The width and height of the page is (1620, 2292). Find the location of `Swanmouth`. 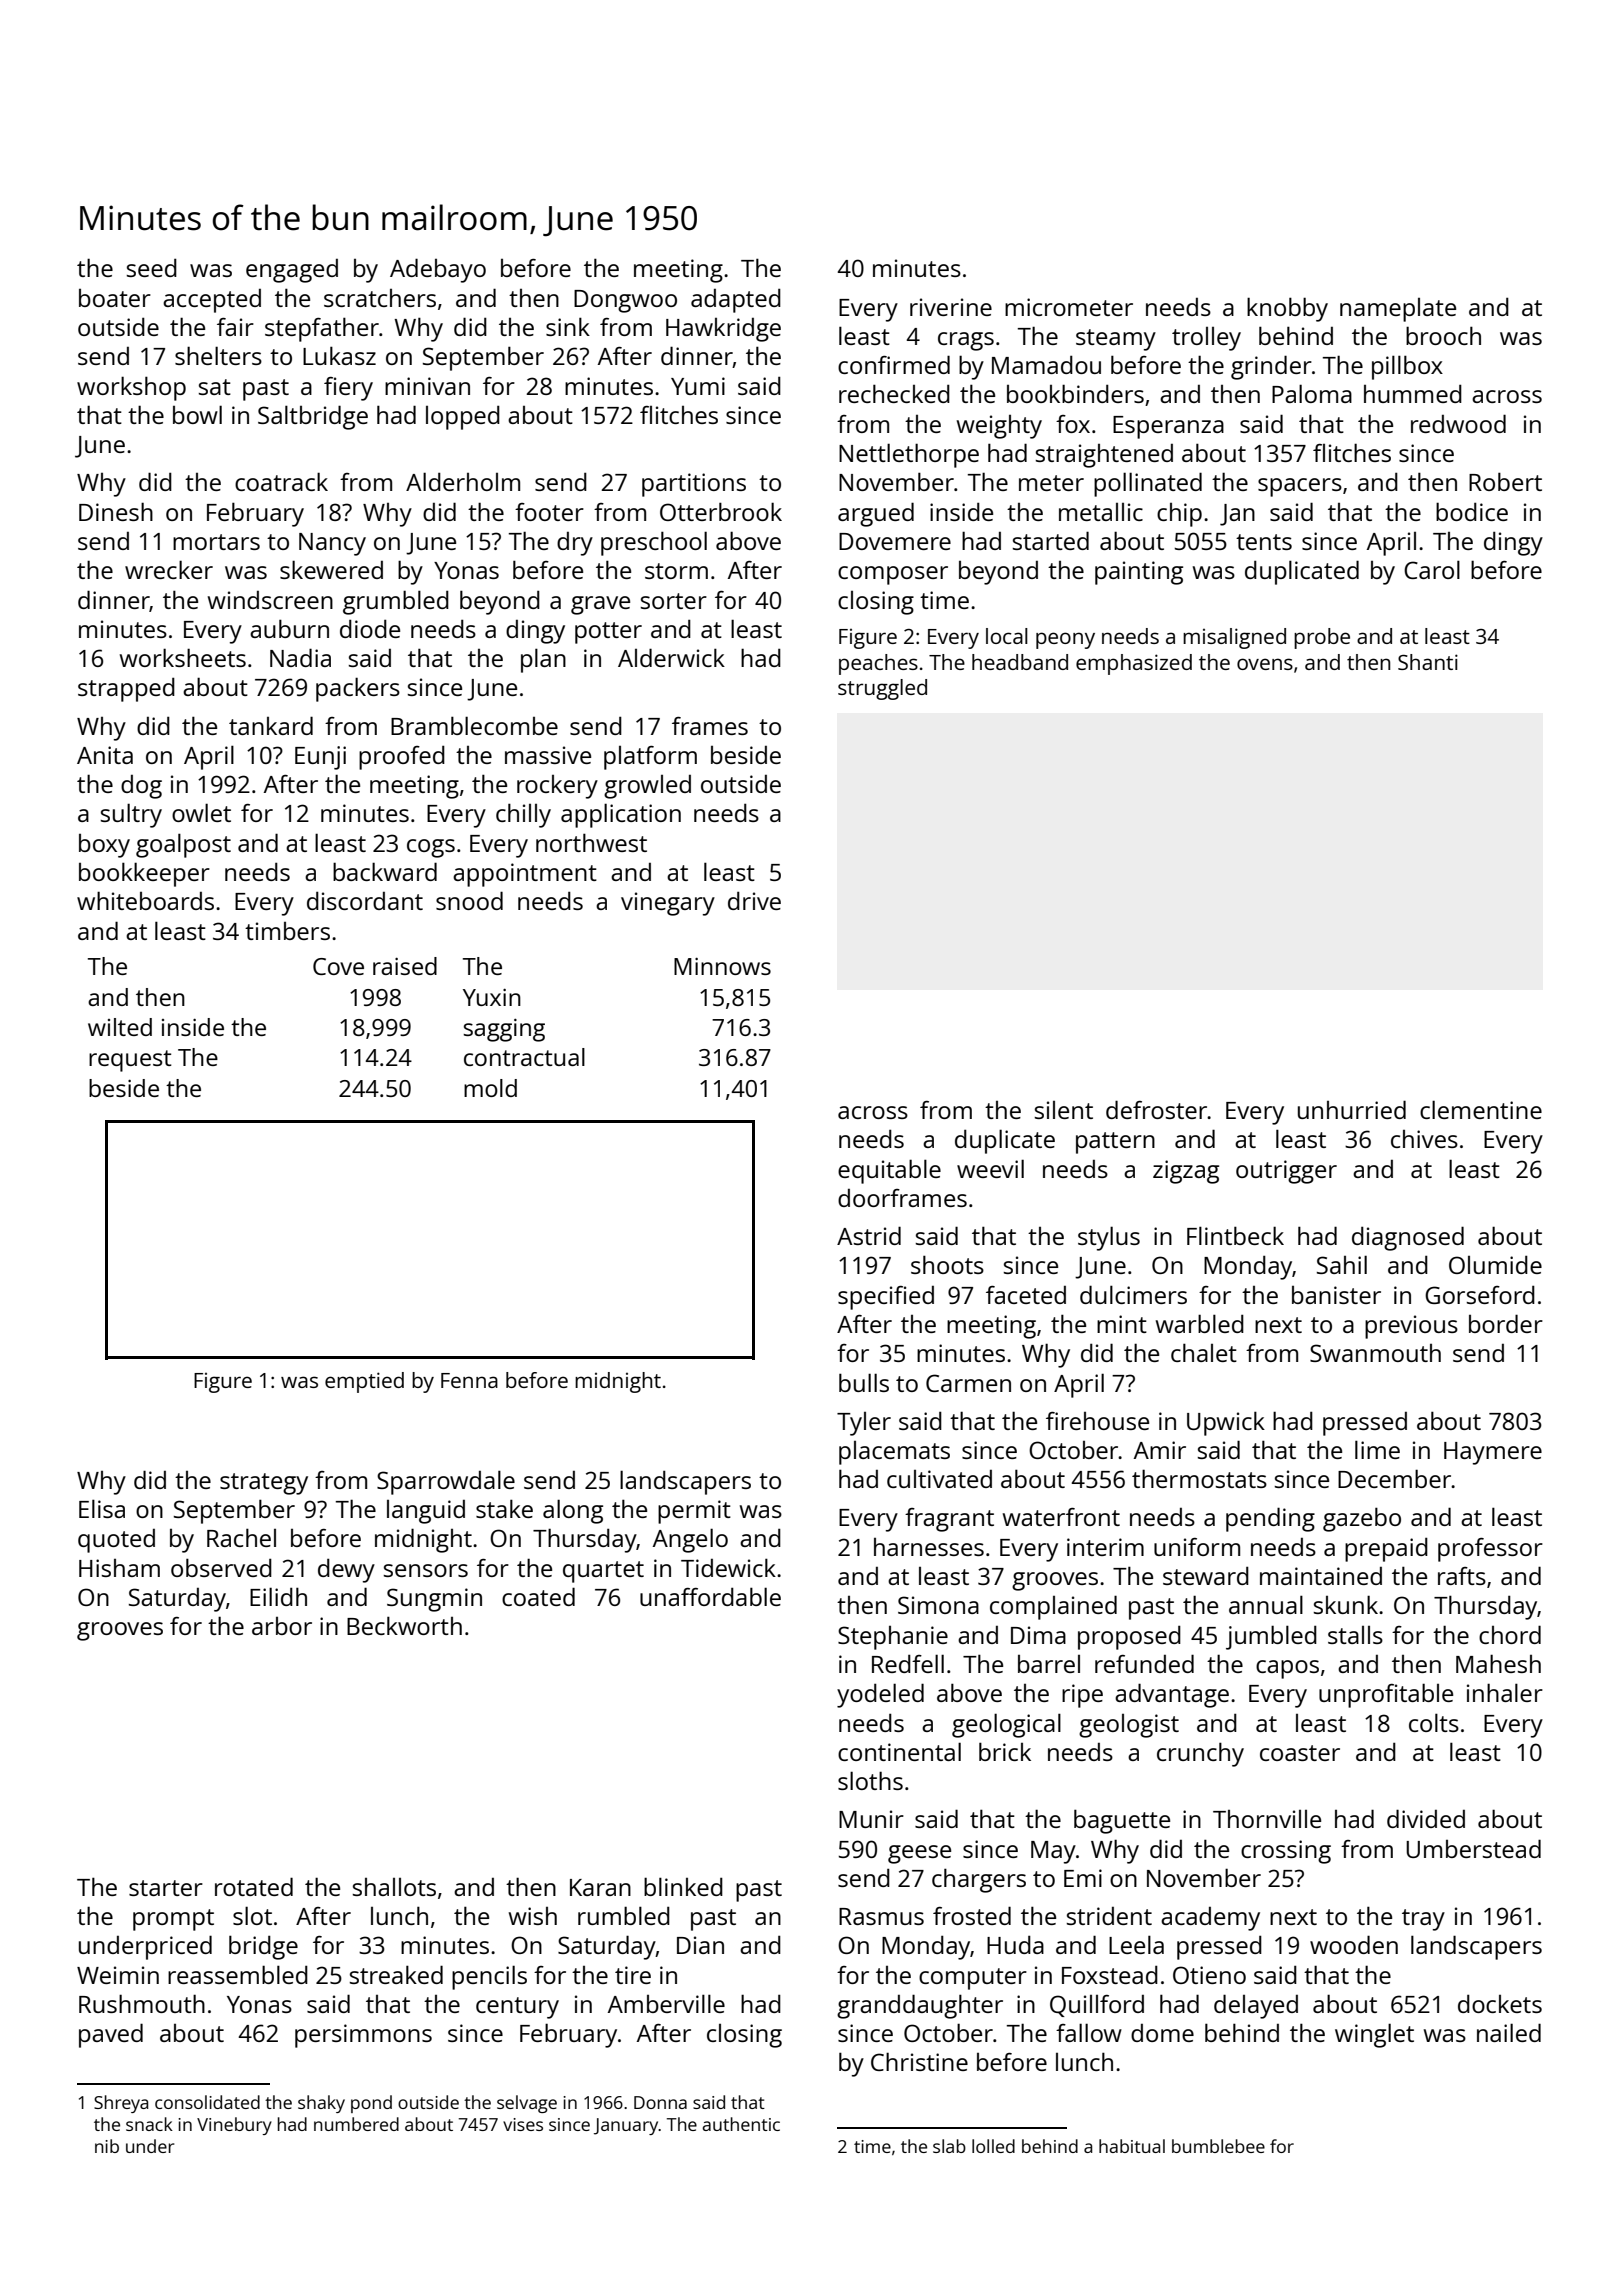

Swanmouth is located at coordinates (1375, 1353).
